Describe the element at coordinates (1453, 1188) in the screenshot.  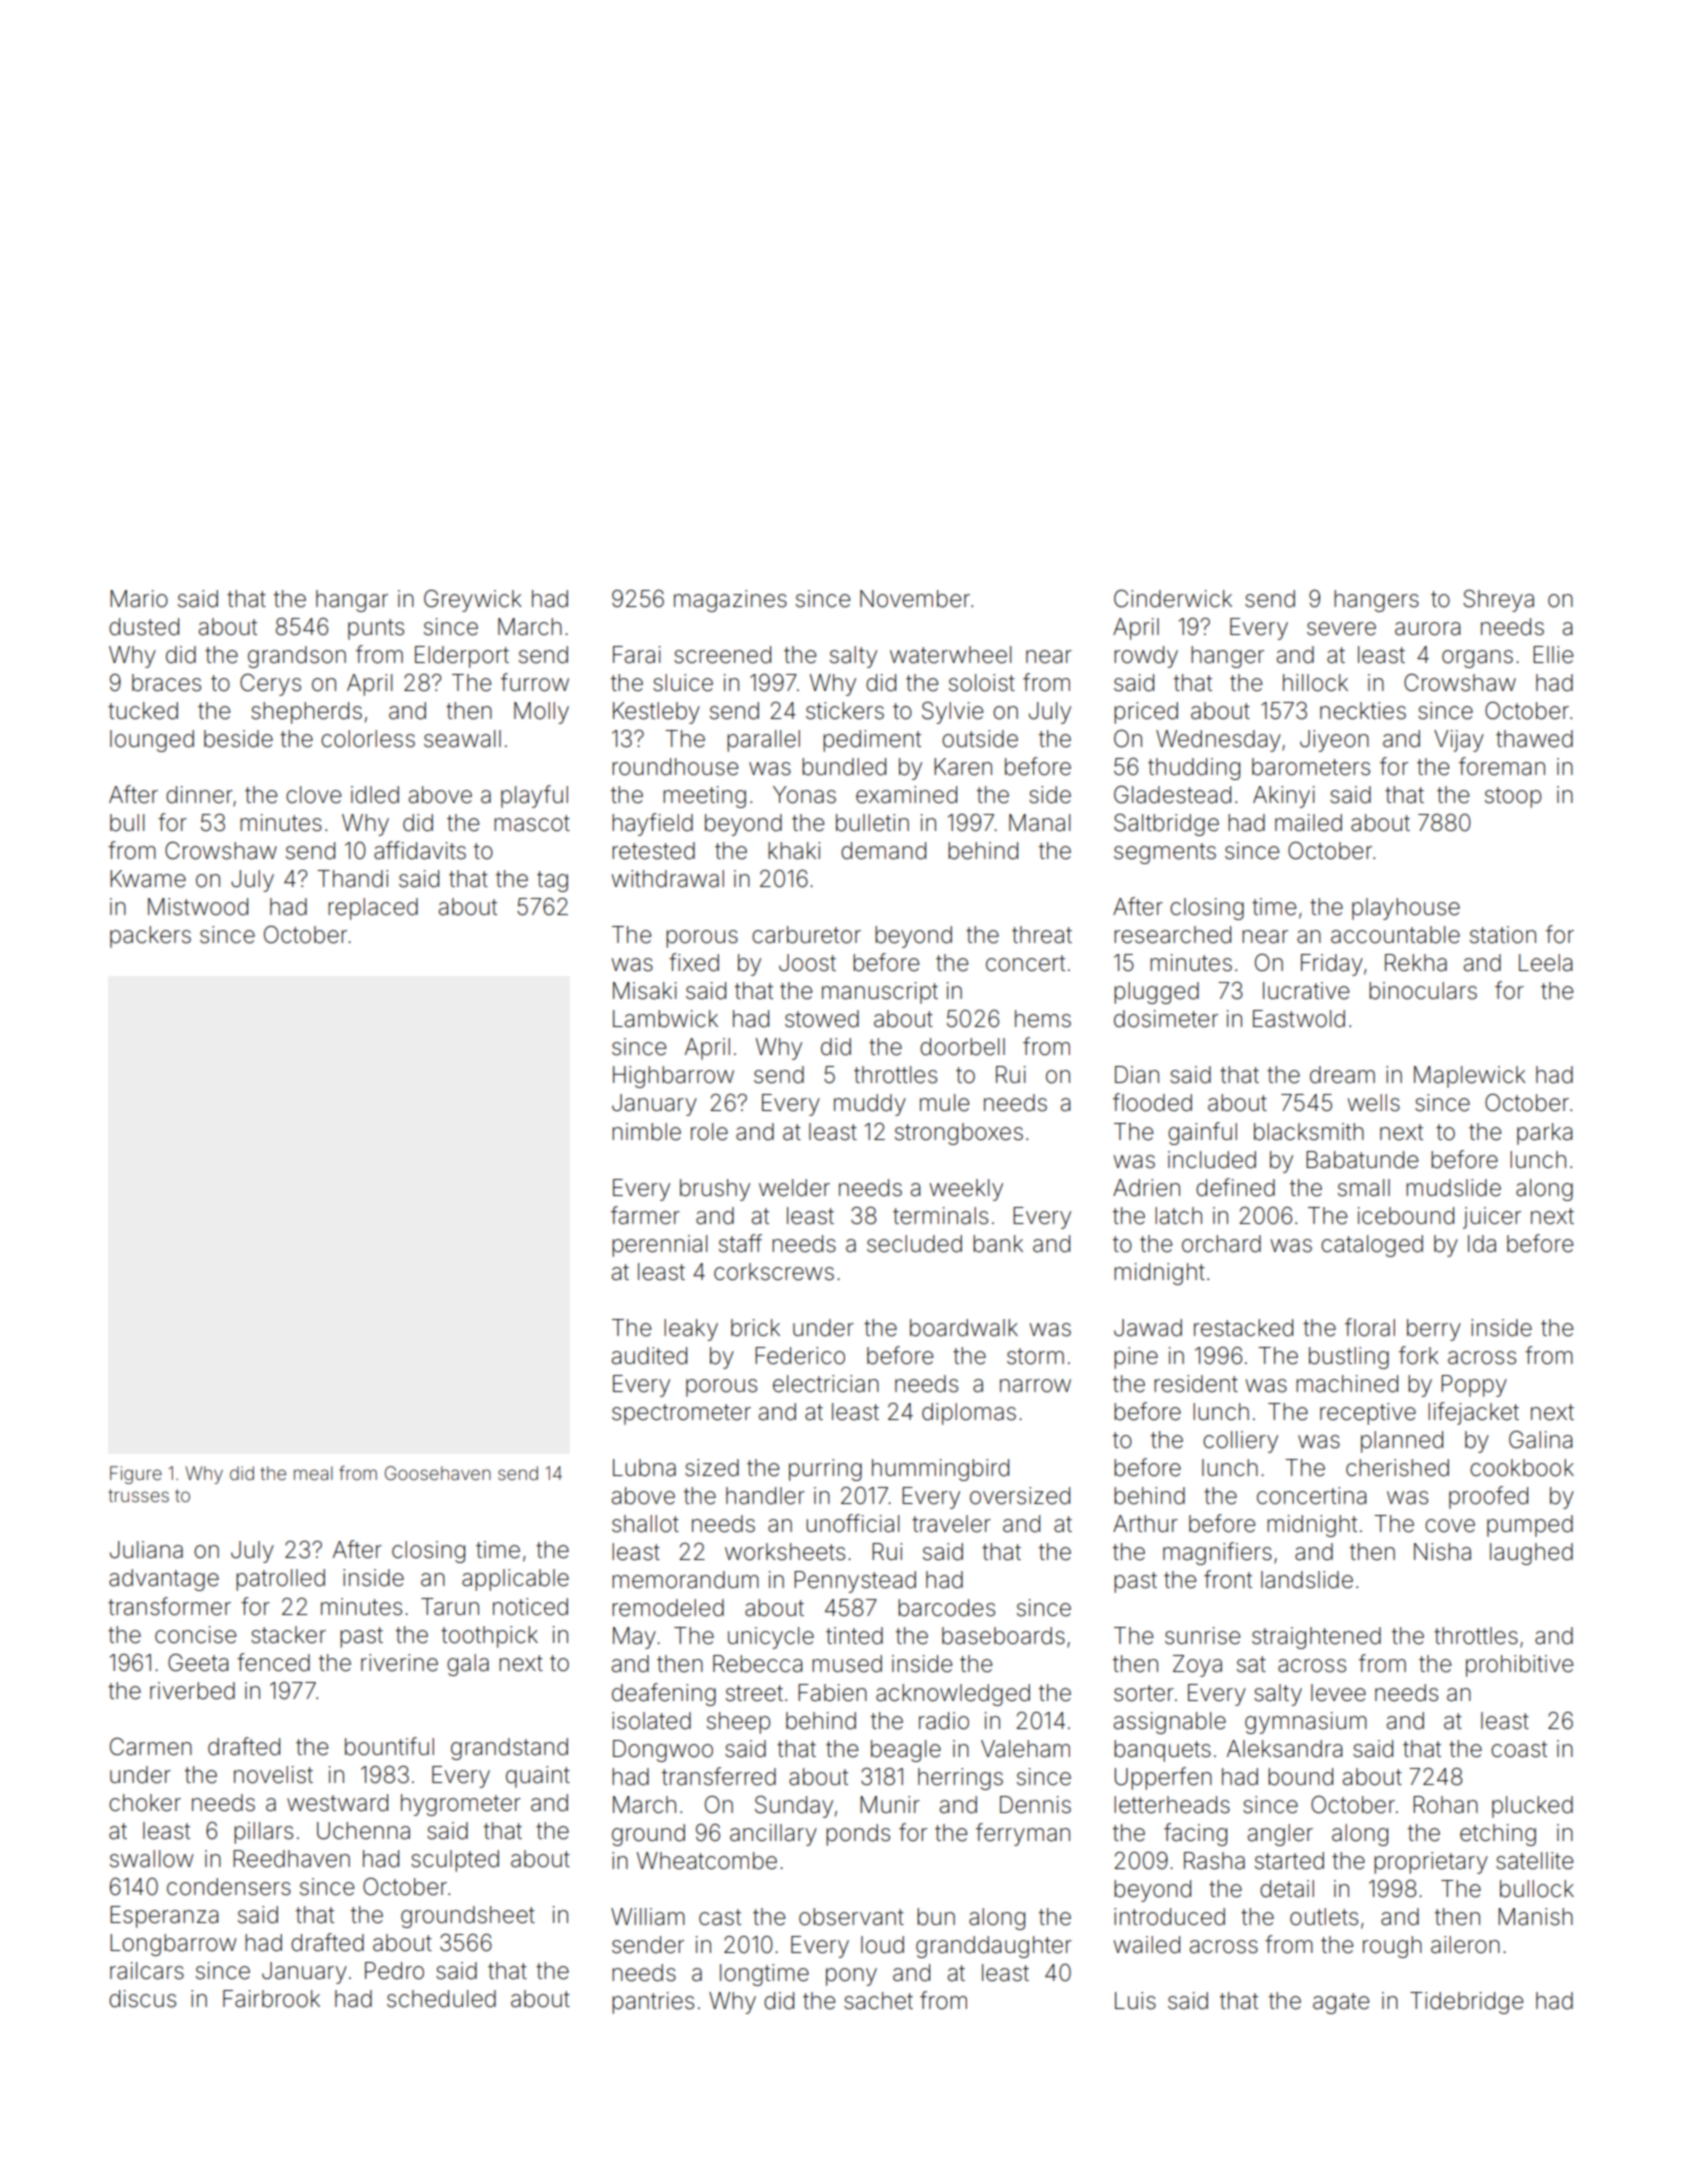
I see `mudslide` at that location.
